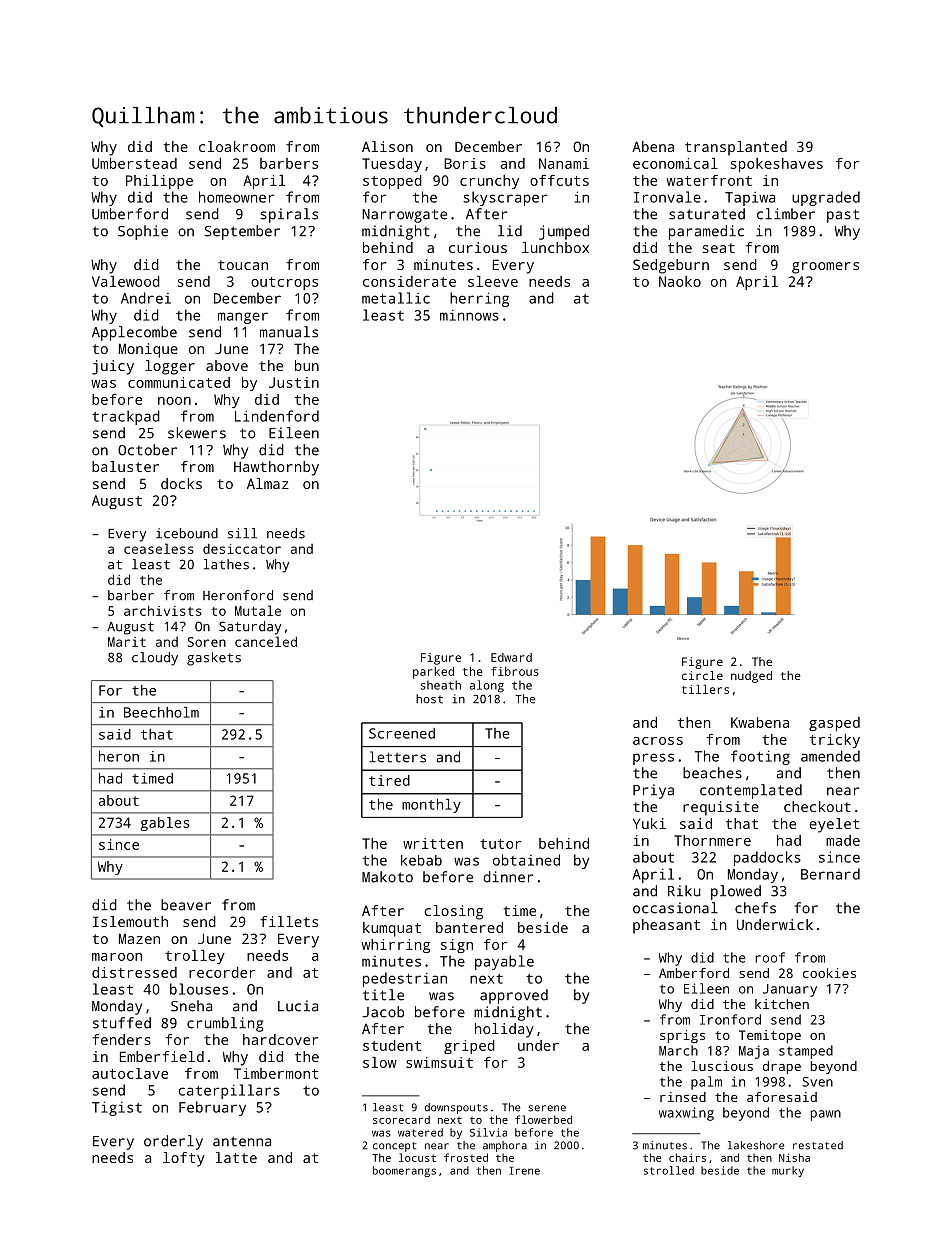 The height and width of the document is (1233, 952). Describe the element at coordinates (276, 468) in the document. I see `Hawthornby` at that location.
